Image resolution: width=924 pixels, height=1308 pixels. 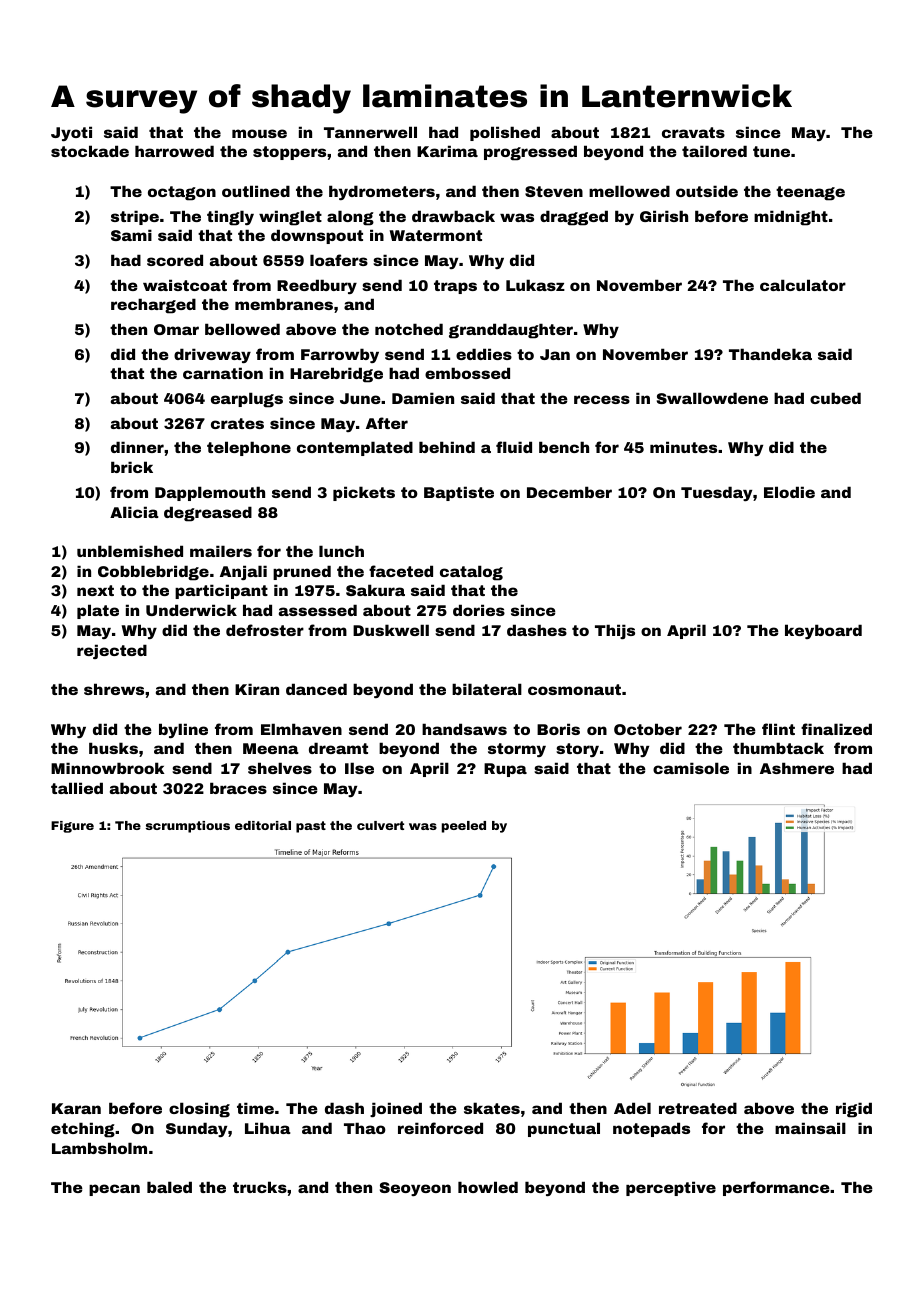 I want to click on Jyoti, so click(x=71, y=133).
